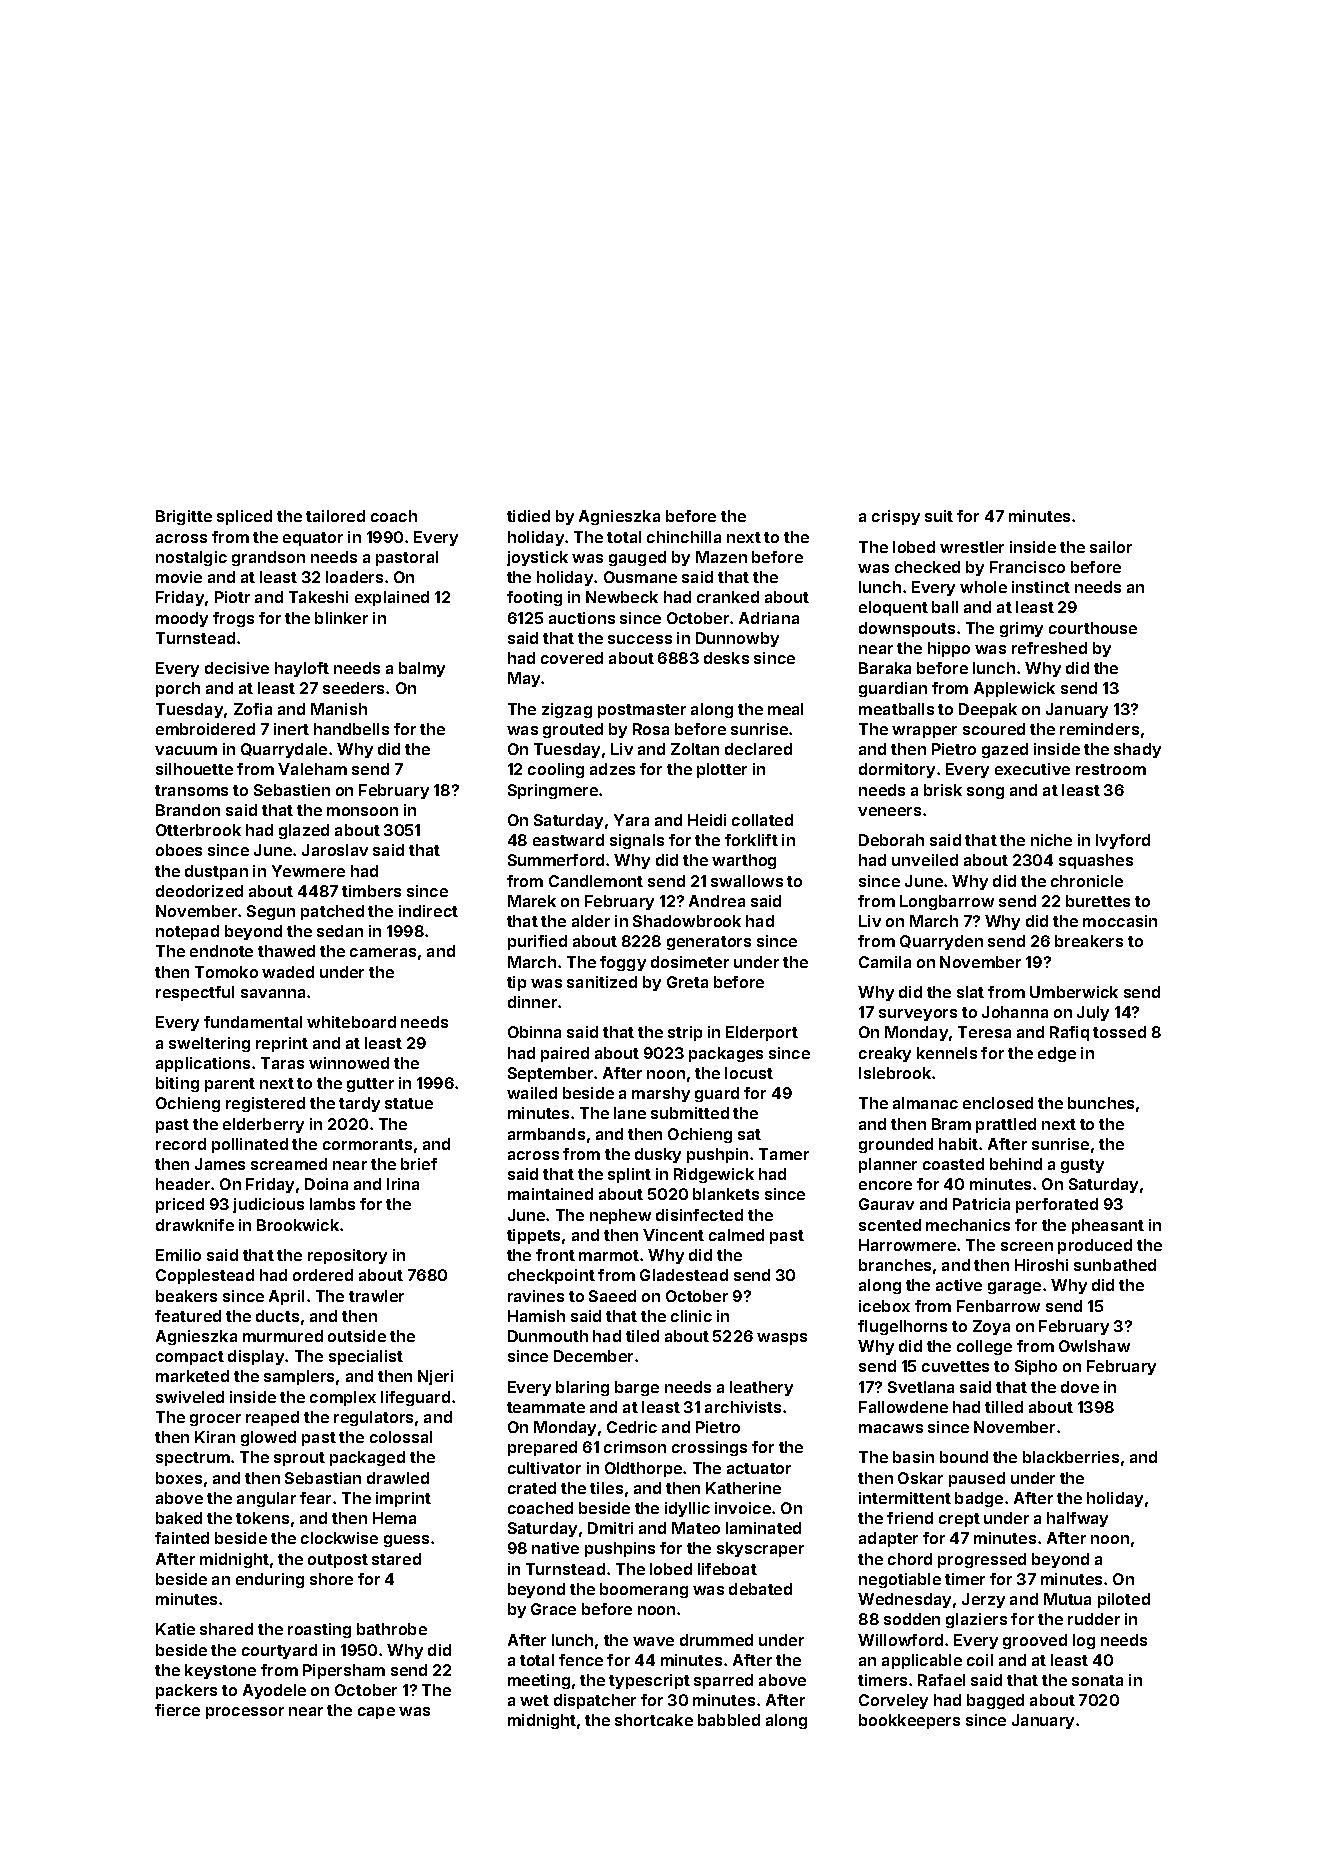 The height and width of the screenshot is (1865, 1319). Describe the element at coordinates (939, 516) in the screenshot. I see `suit` at that location.
